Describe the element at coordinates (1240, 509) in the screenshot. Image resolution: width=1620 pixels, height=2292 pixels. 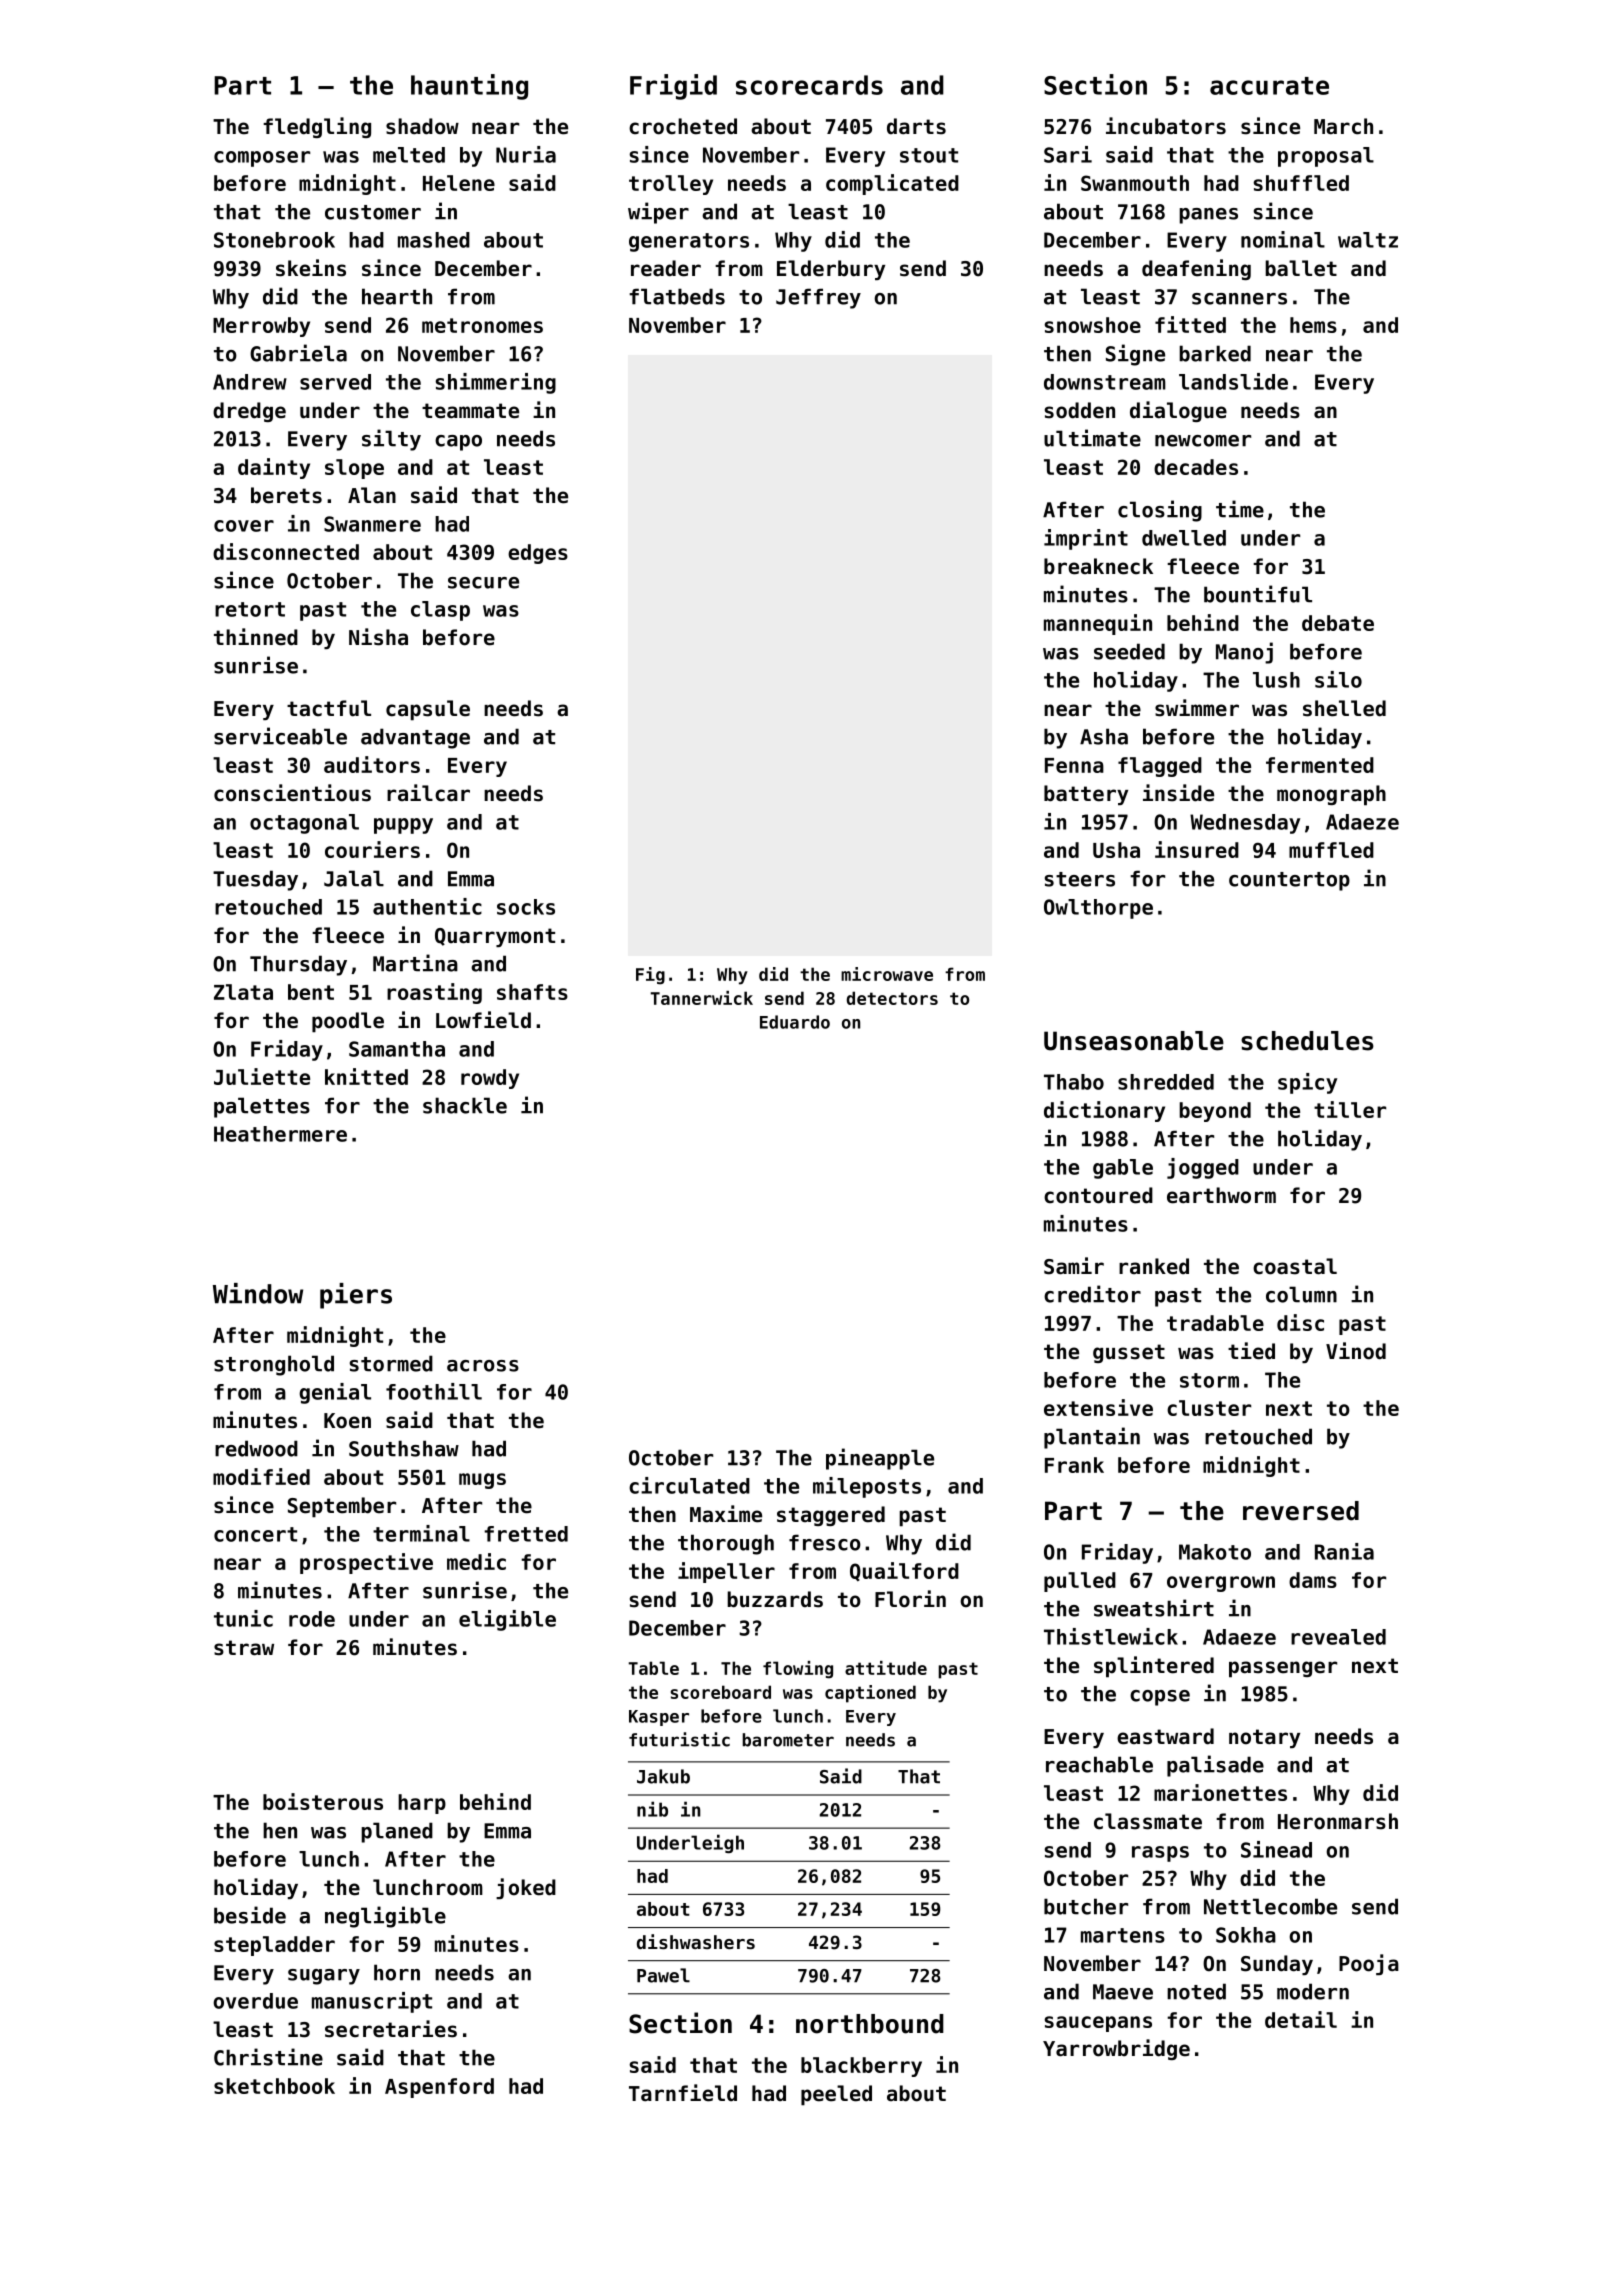
I see `time` at that location.
